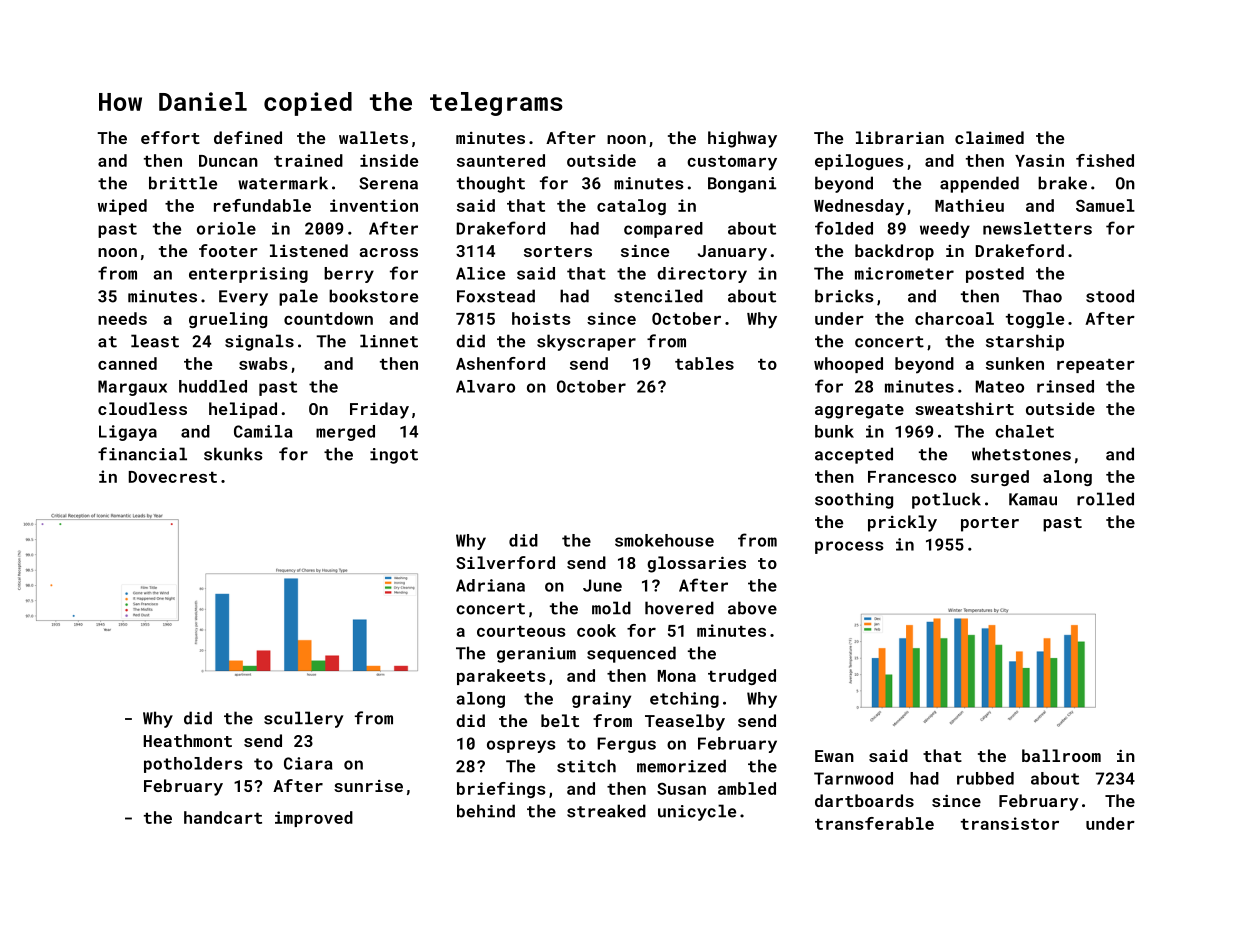  I want to click on Dovecrest, so click(173, 477).
